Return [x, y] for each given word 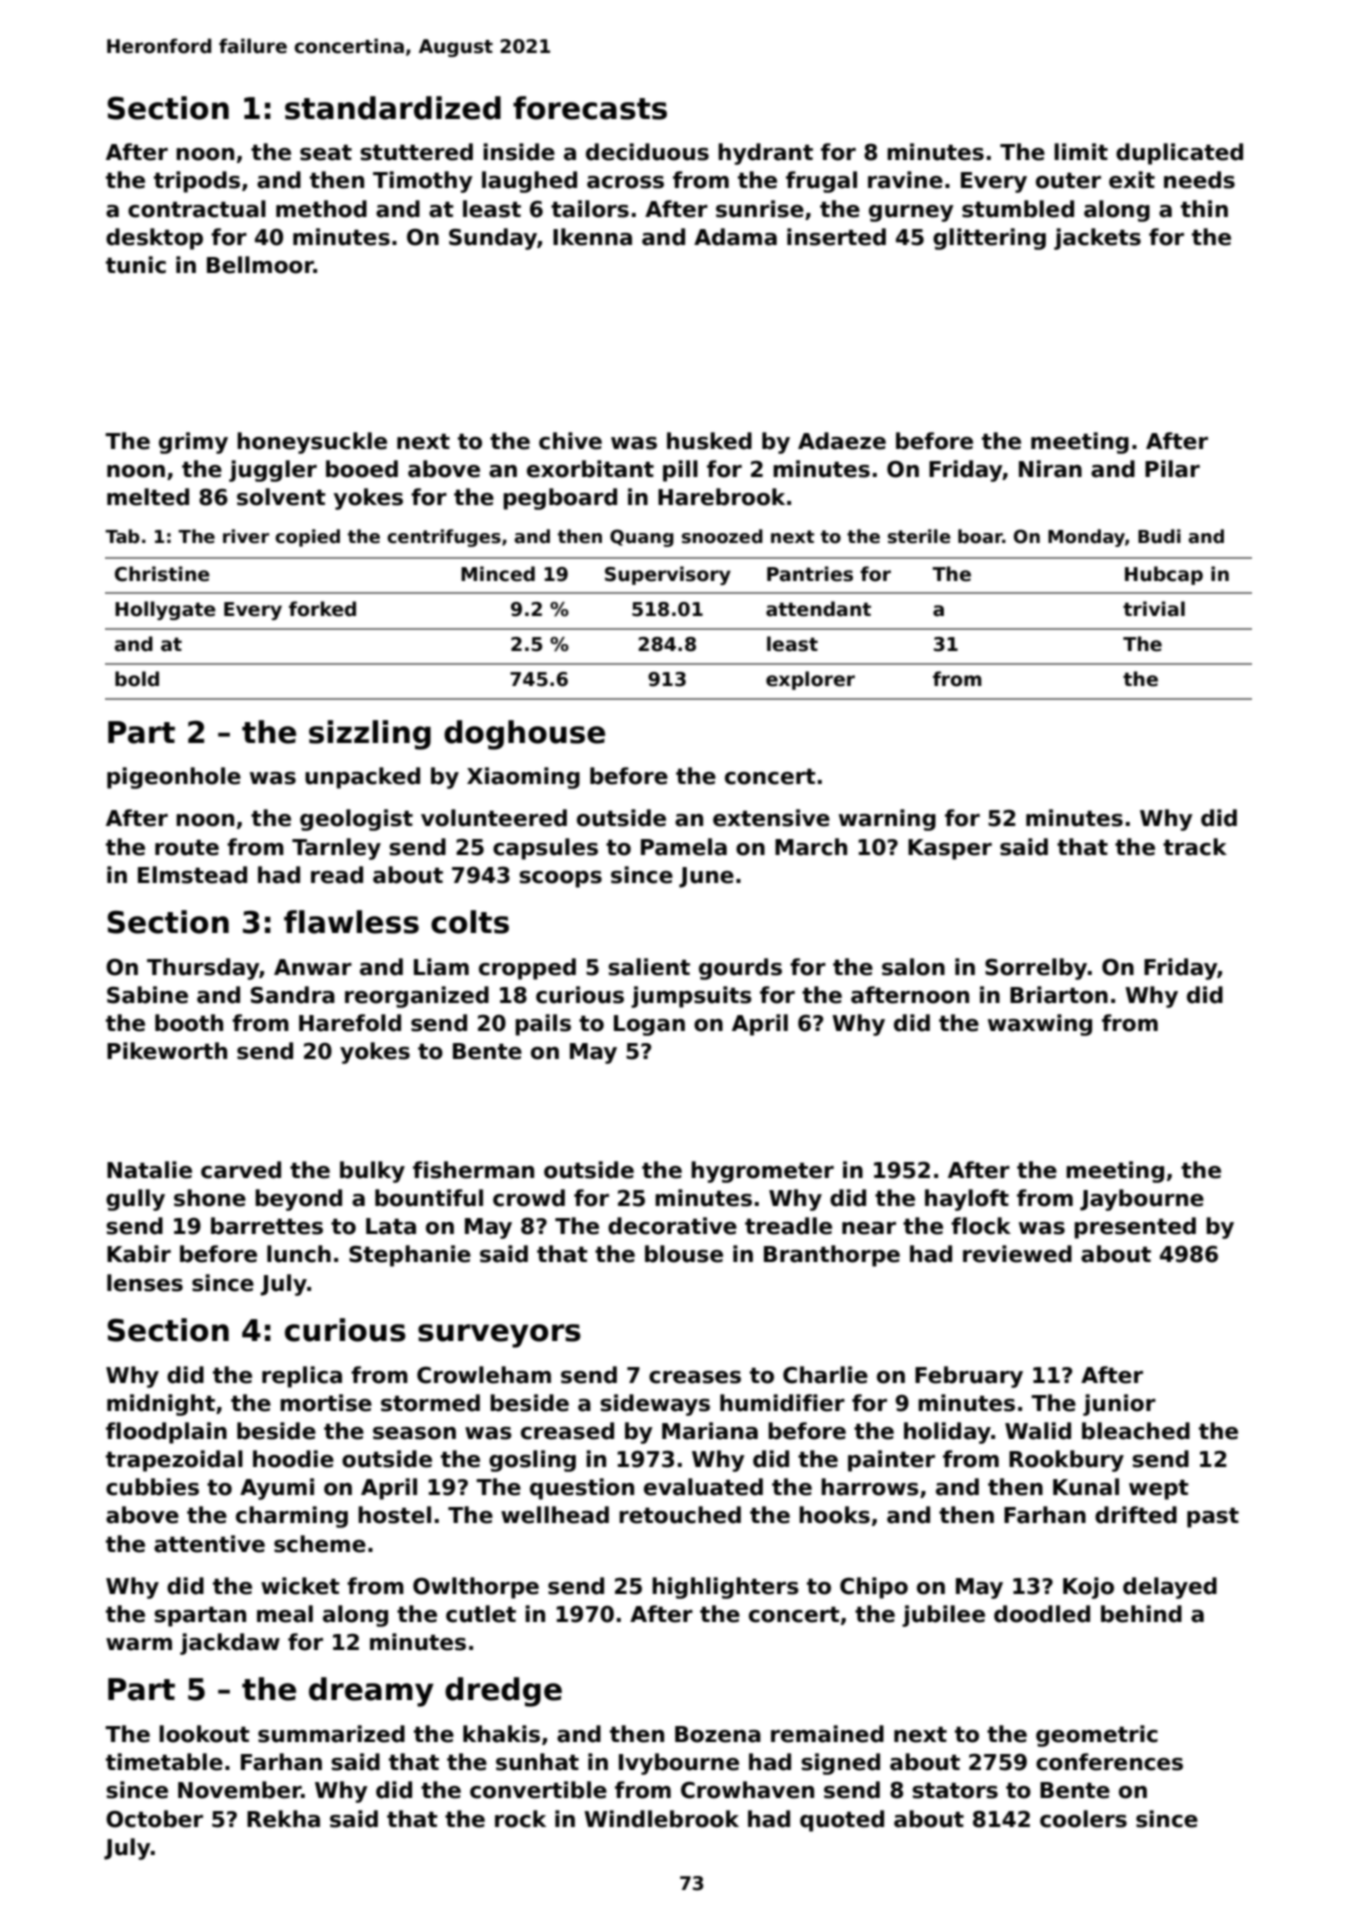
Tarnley [336, 849]
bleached [1136, 1431]
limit [1081, 151]
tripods [197, 182]
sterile [919, 536]
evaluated [703, 1487]
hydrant [765, 154]
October [154, 1819]
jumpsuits [691, 997]
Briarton [1059, 995]
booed [362, 469]
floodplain [166, 1433]
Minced [498, 574]
